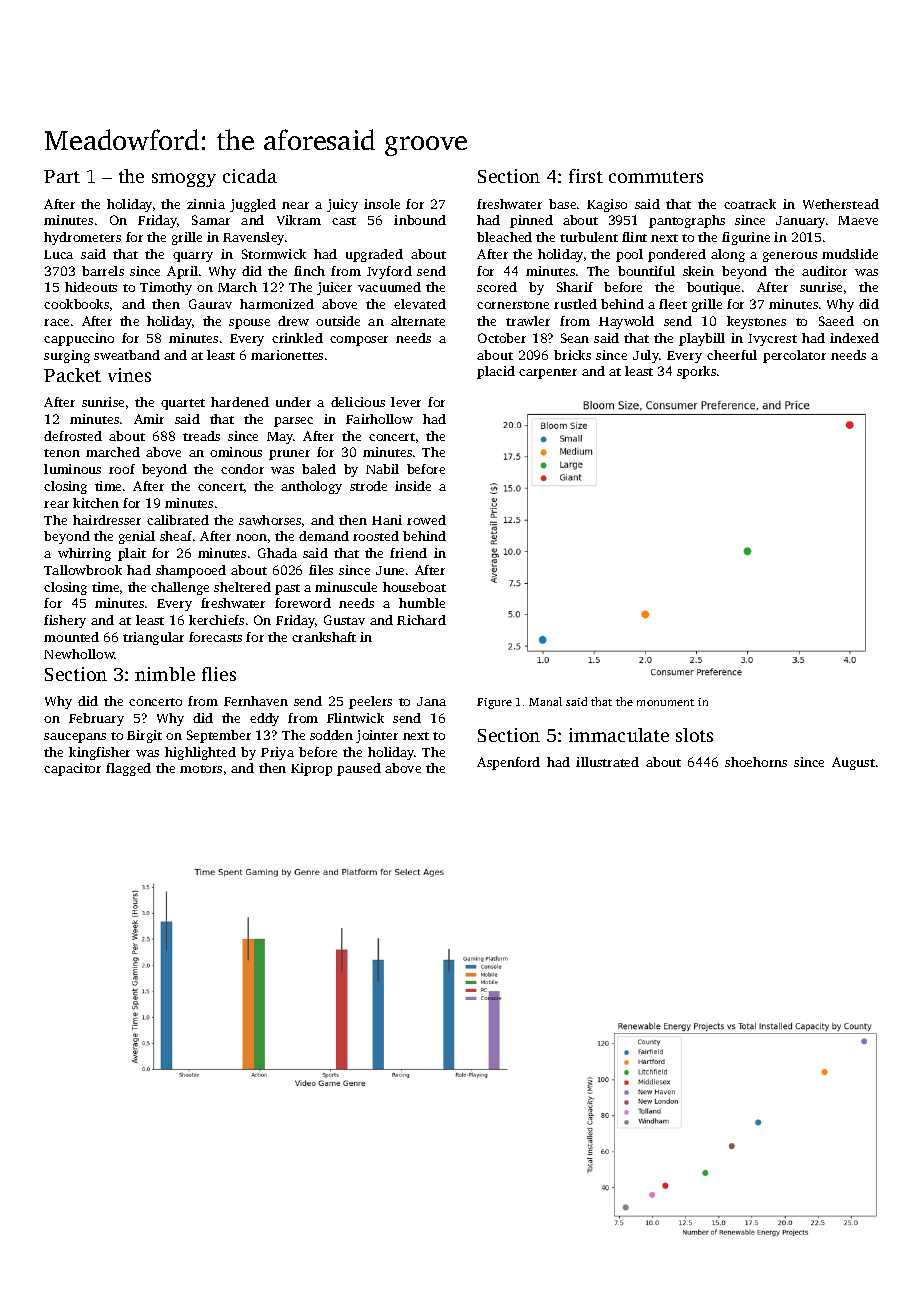  I want to click on Hani, so click(387, 520).
